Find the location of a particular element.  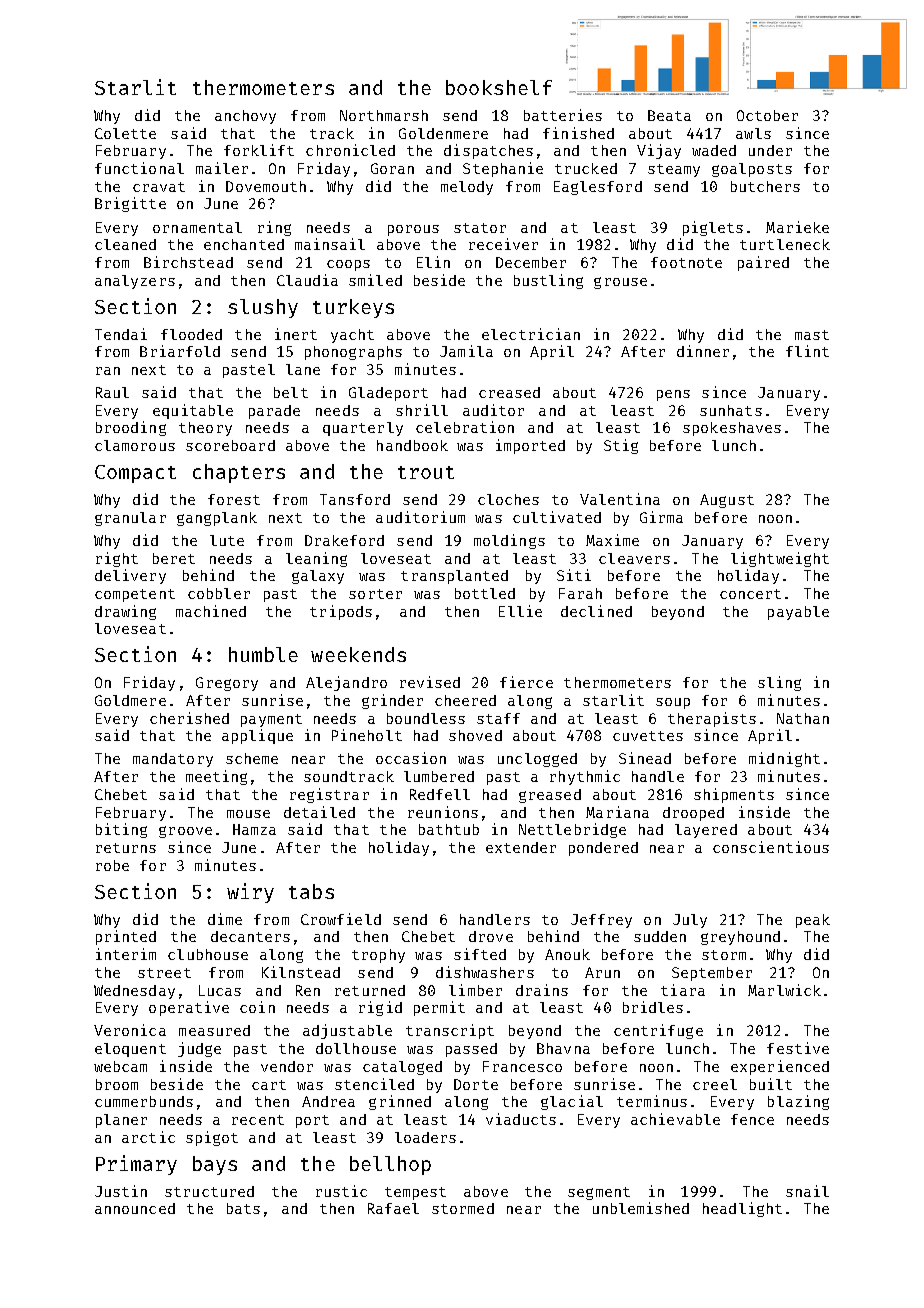

Rafael is located at coordinates (393, 1208).
